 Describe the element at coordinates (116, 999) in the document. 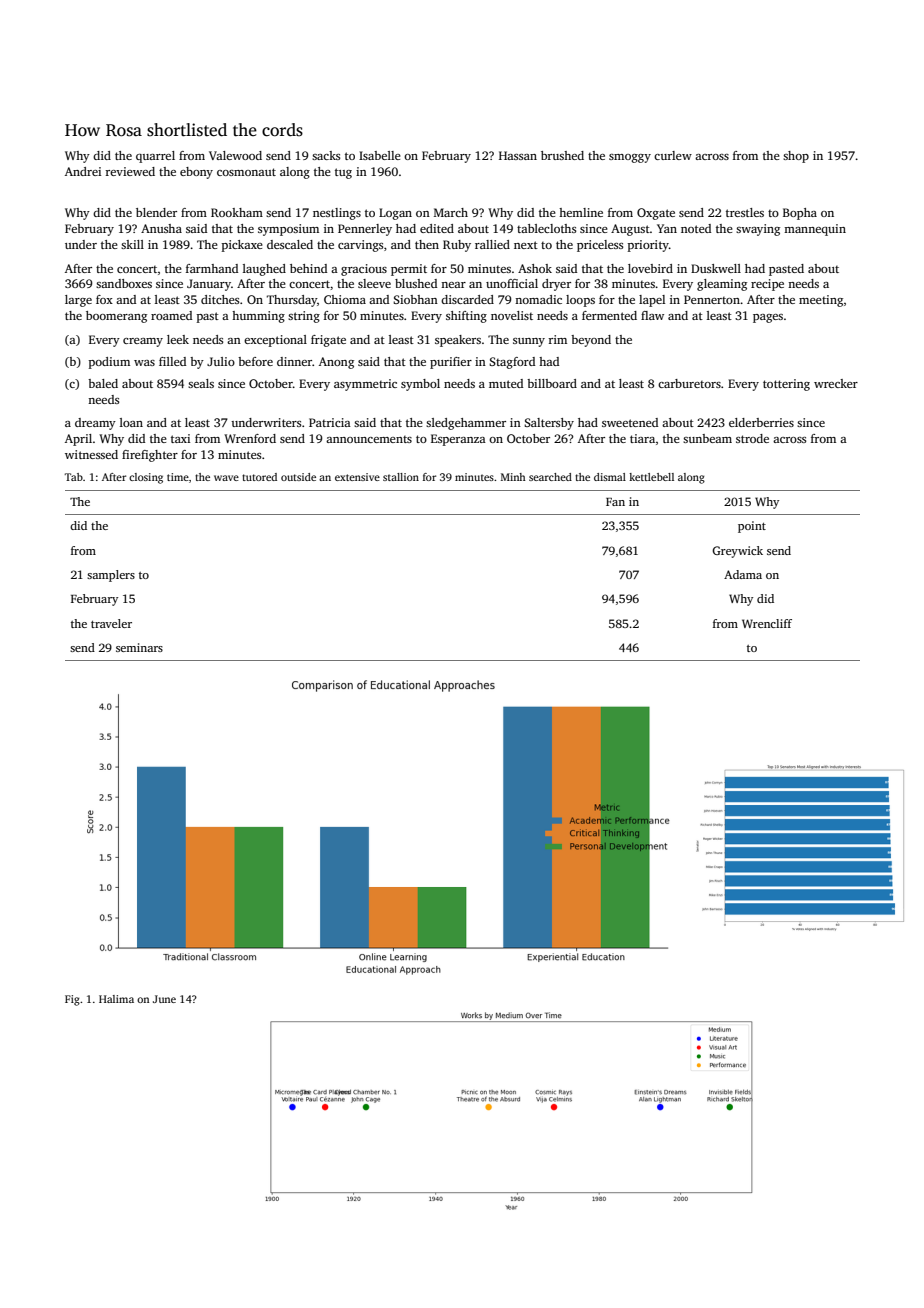

I see `Halima` at that location.
